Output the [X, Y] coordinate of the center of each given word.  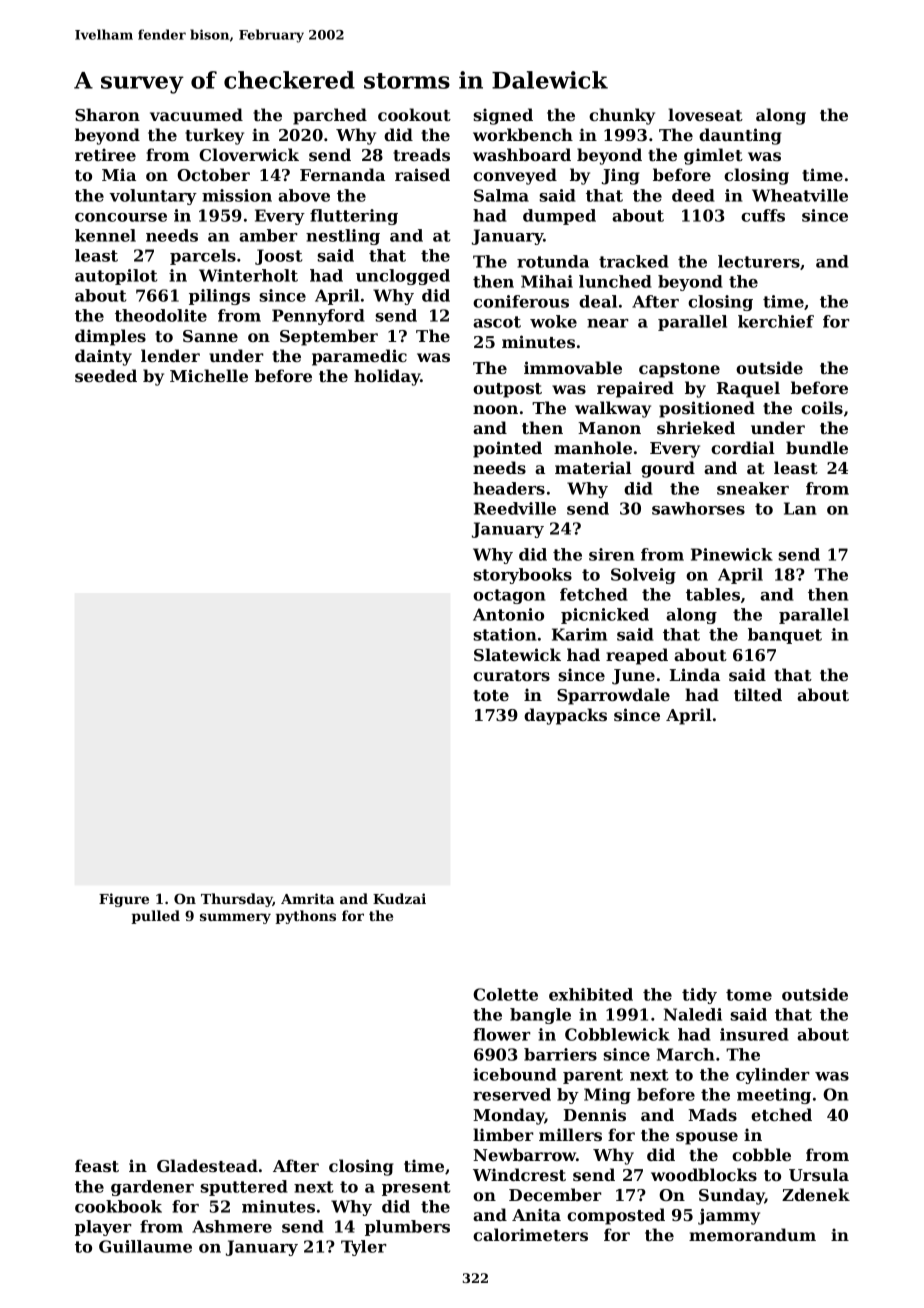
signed [503, 116]
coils [822, 407]
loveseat [705, 114]
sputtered [244, 1188]
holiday [387, 377]
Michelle [209, 375]
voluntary [153, 197]
